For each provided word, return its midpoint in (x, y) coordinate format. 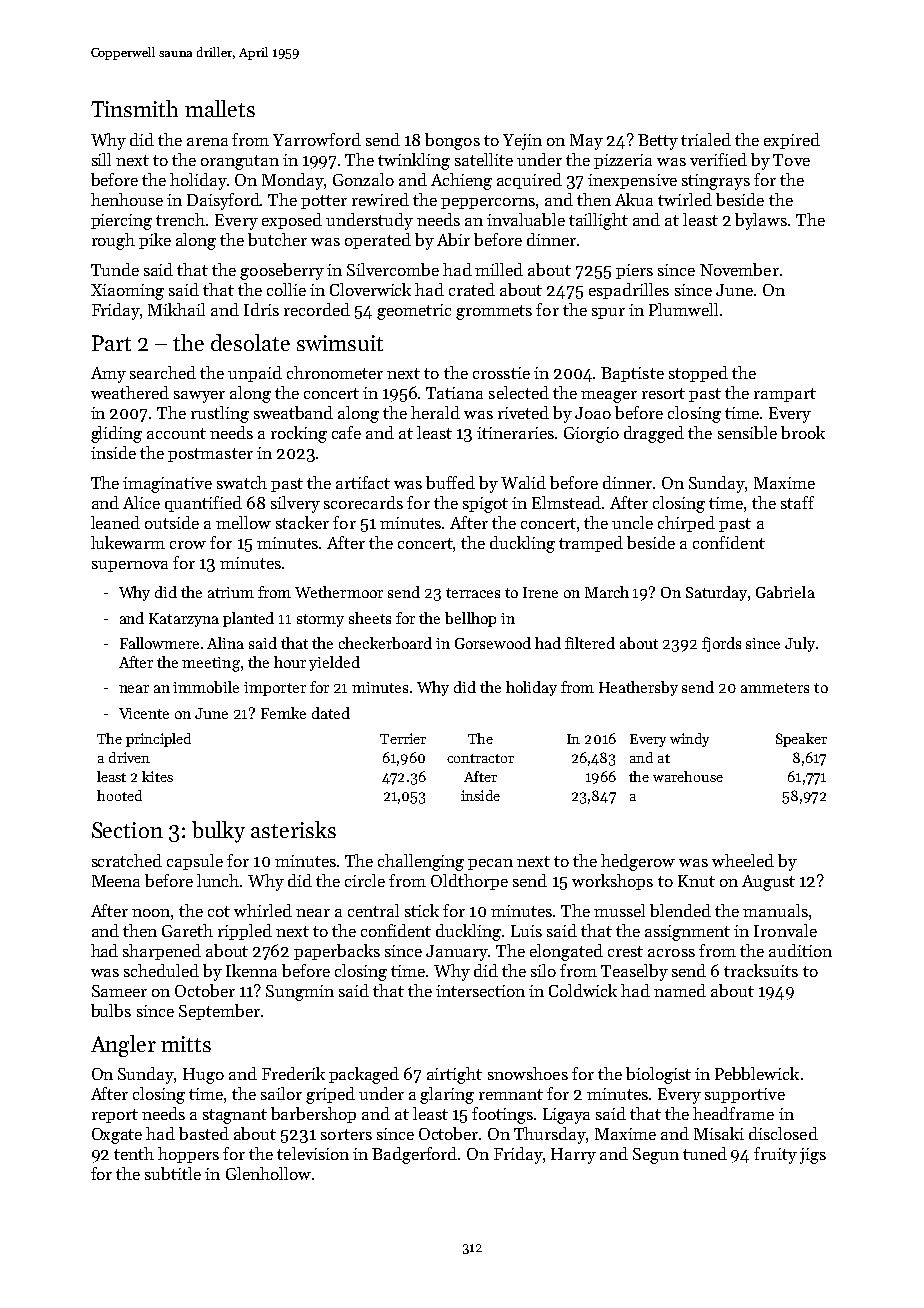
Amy (108, 375)
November (739, 269)
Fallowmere (159, 643)
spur (608, 313)
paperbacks (337, 952)
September (219, 1012)
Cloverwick (370, 289)
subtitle (173, 1173)
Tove (791, 160)
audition (800, 950)
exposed (292, 221)
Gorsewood (493, 643)
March (607, 592)
